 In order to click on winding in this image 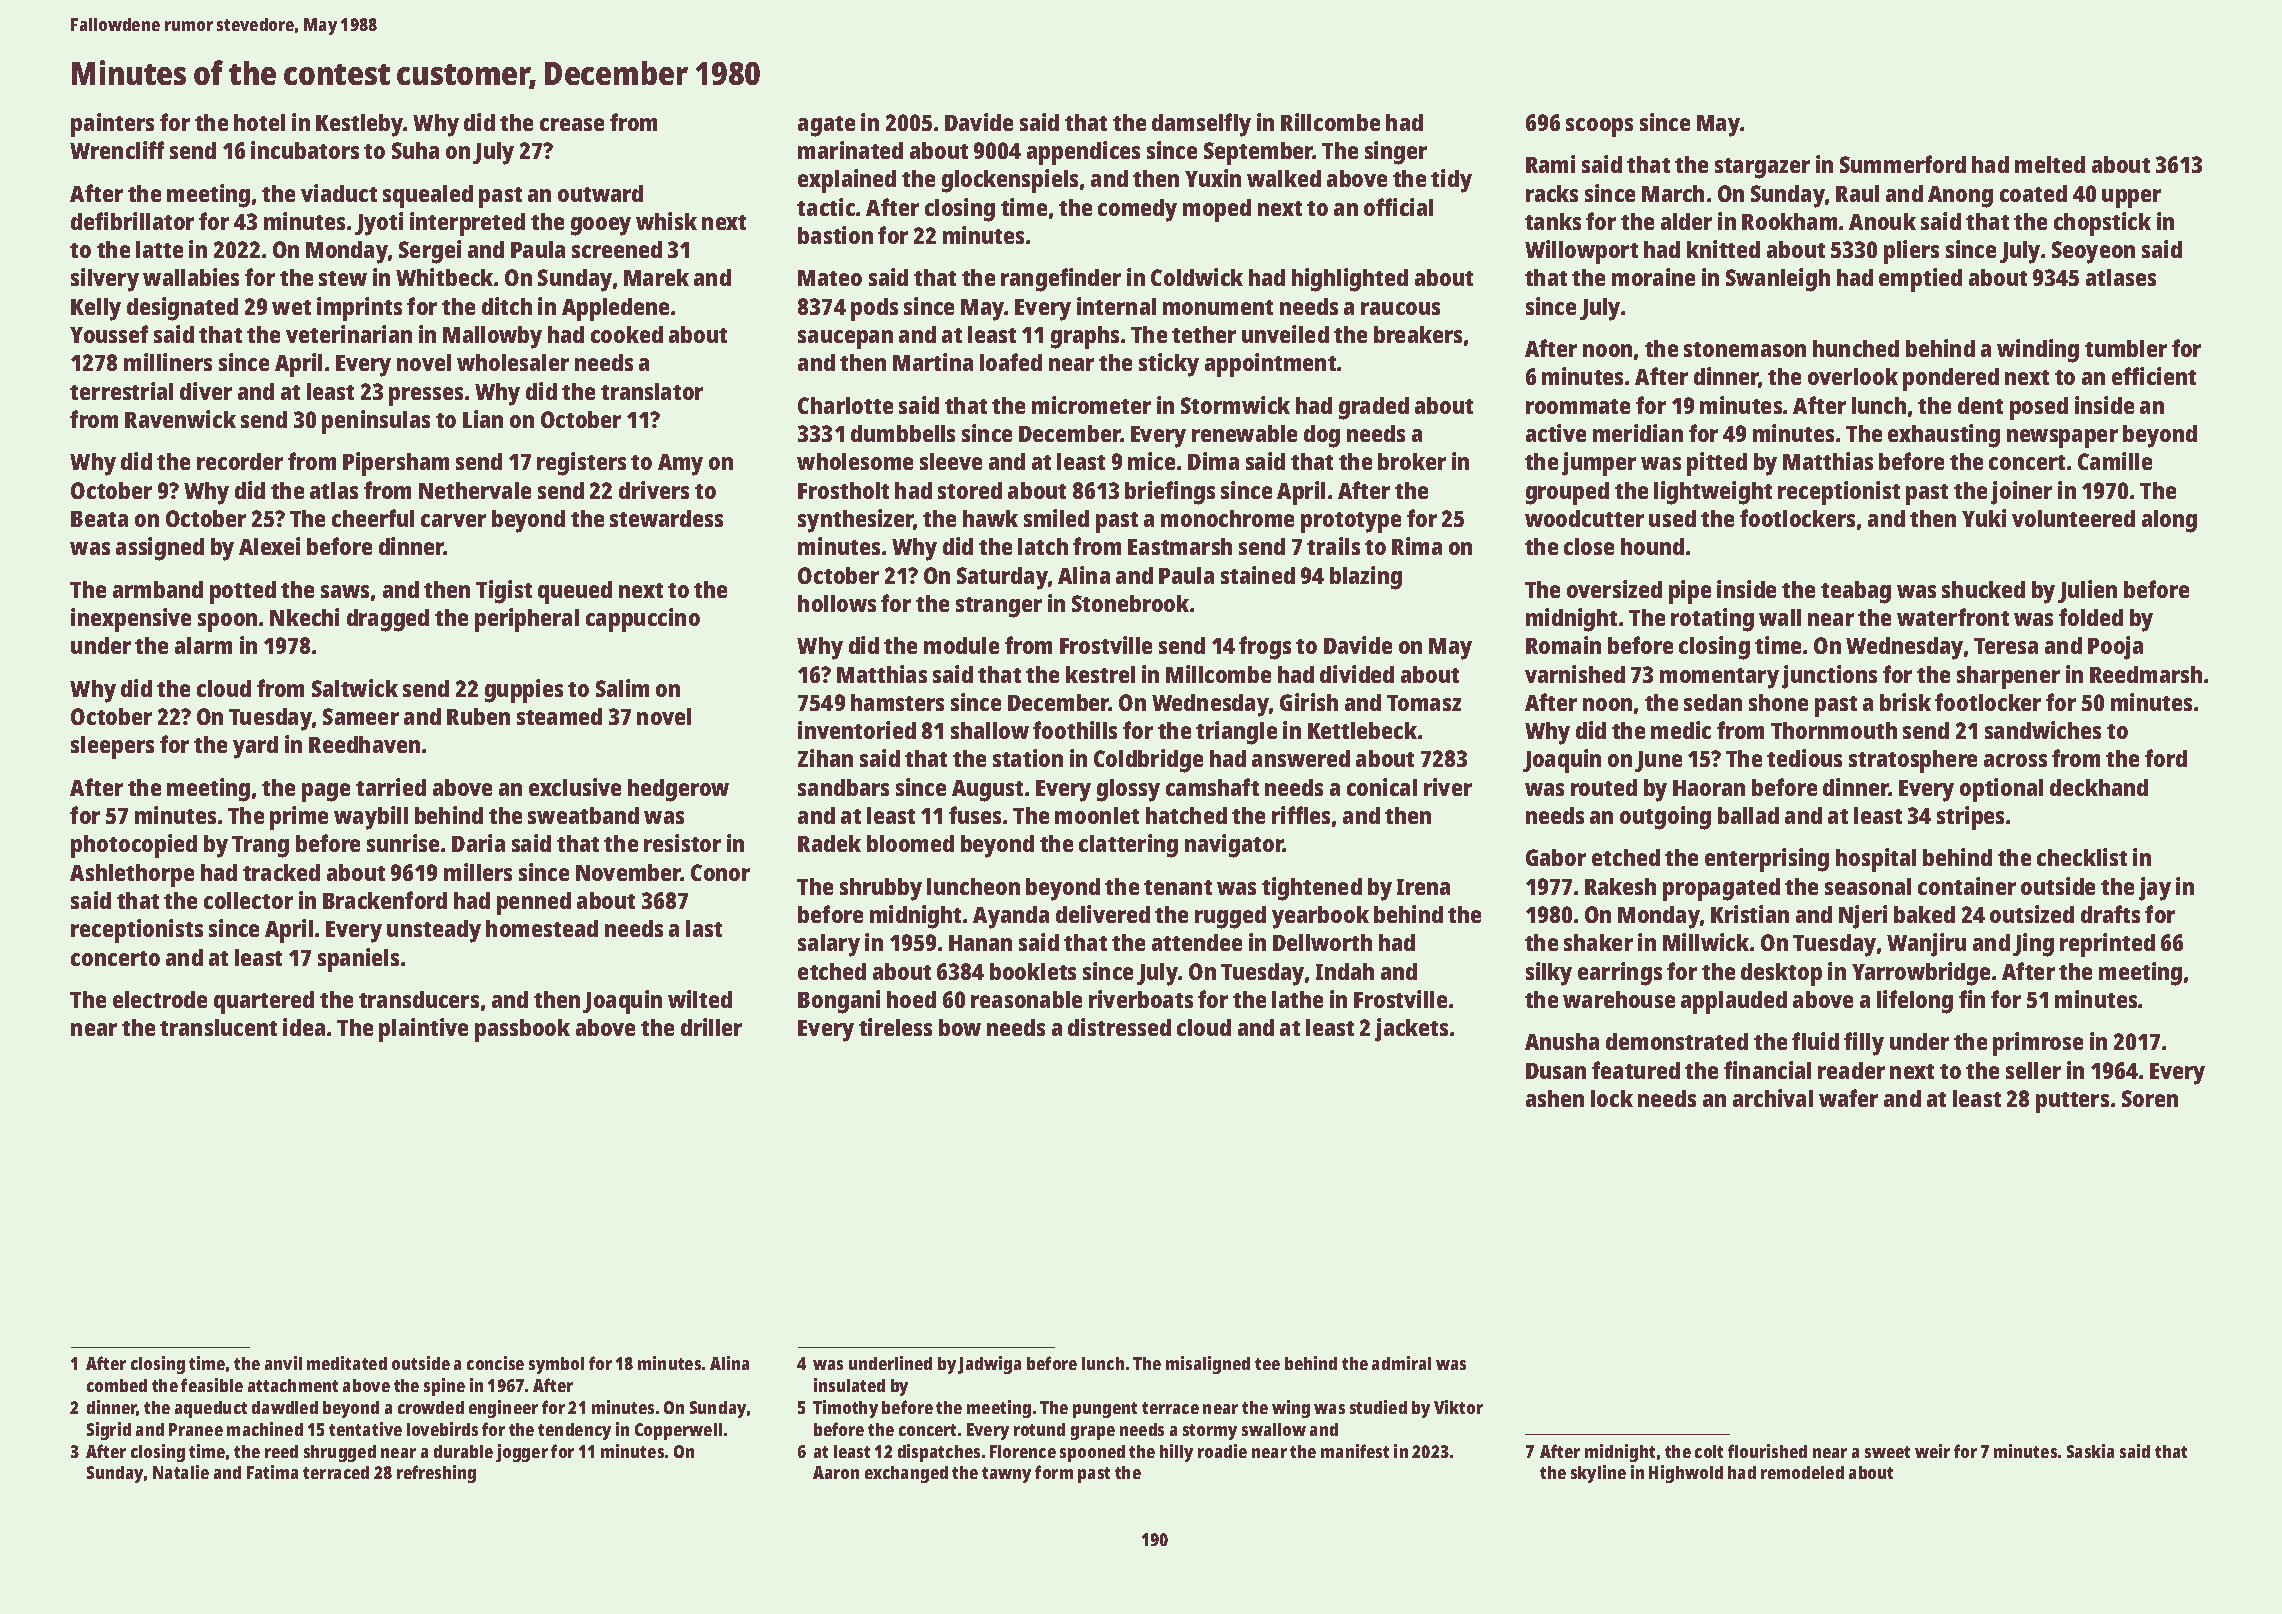, I will do `click(2038, 351)`.
